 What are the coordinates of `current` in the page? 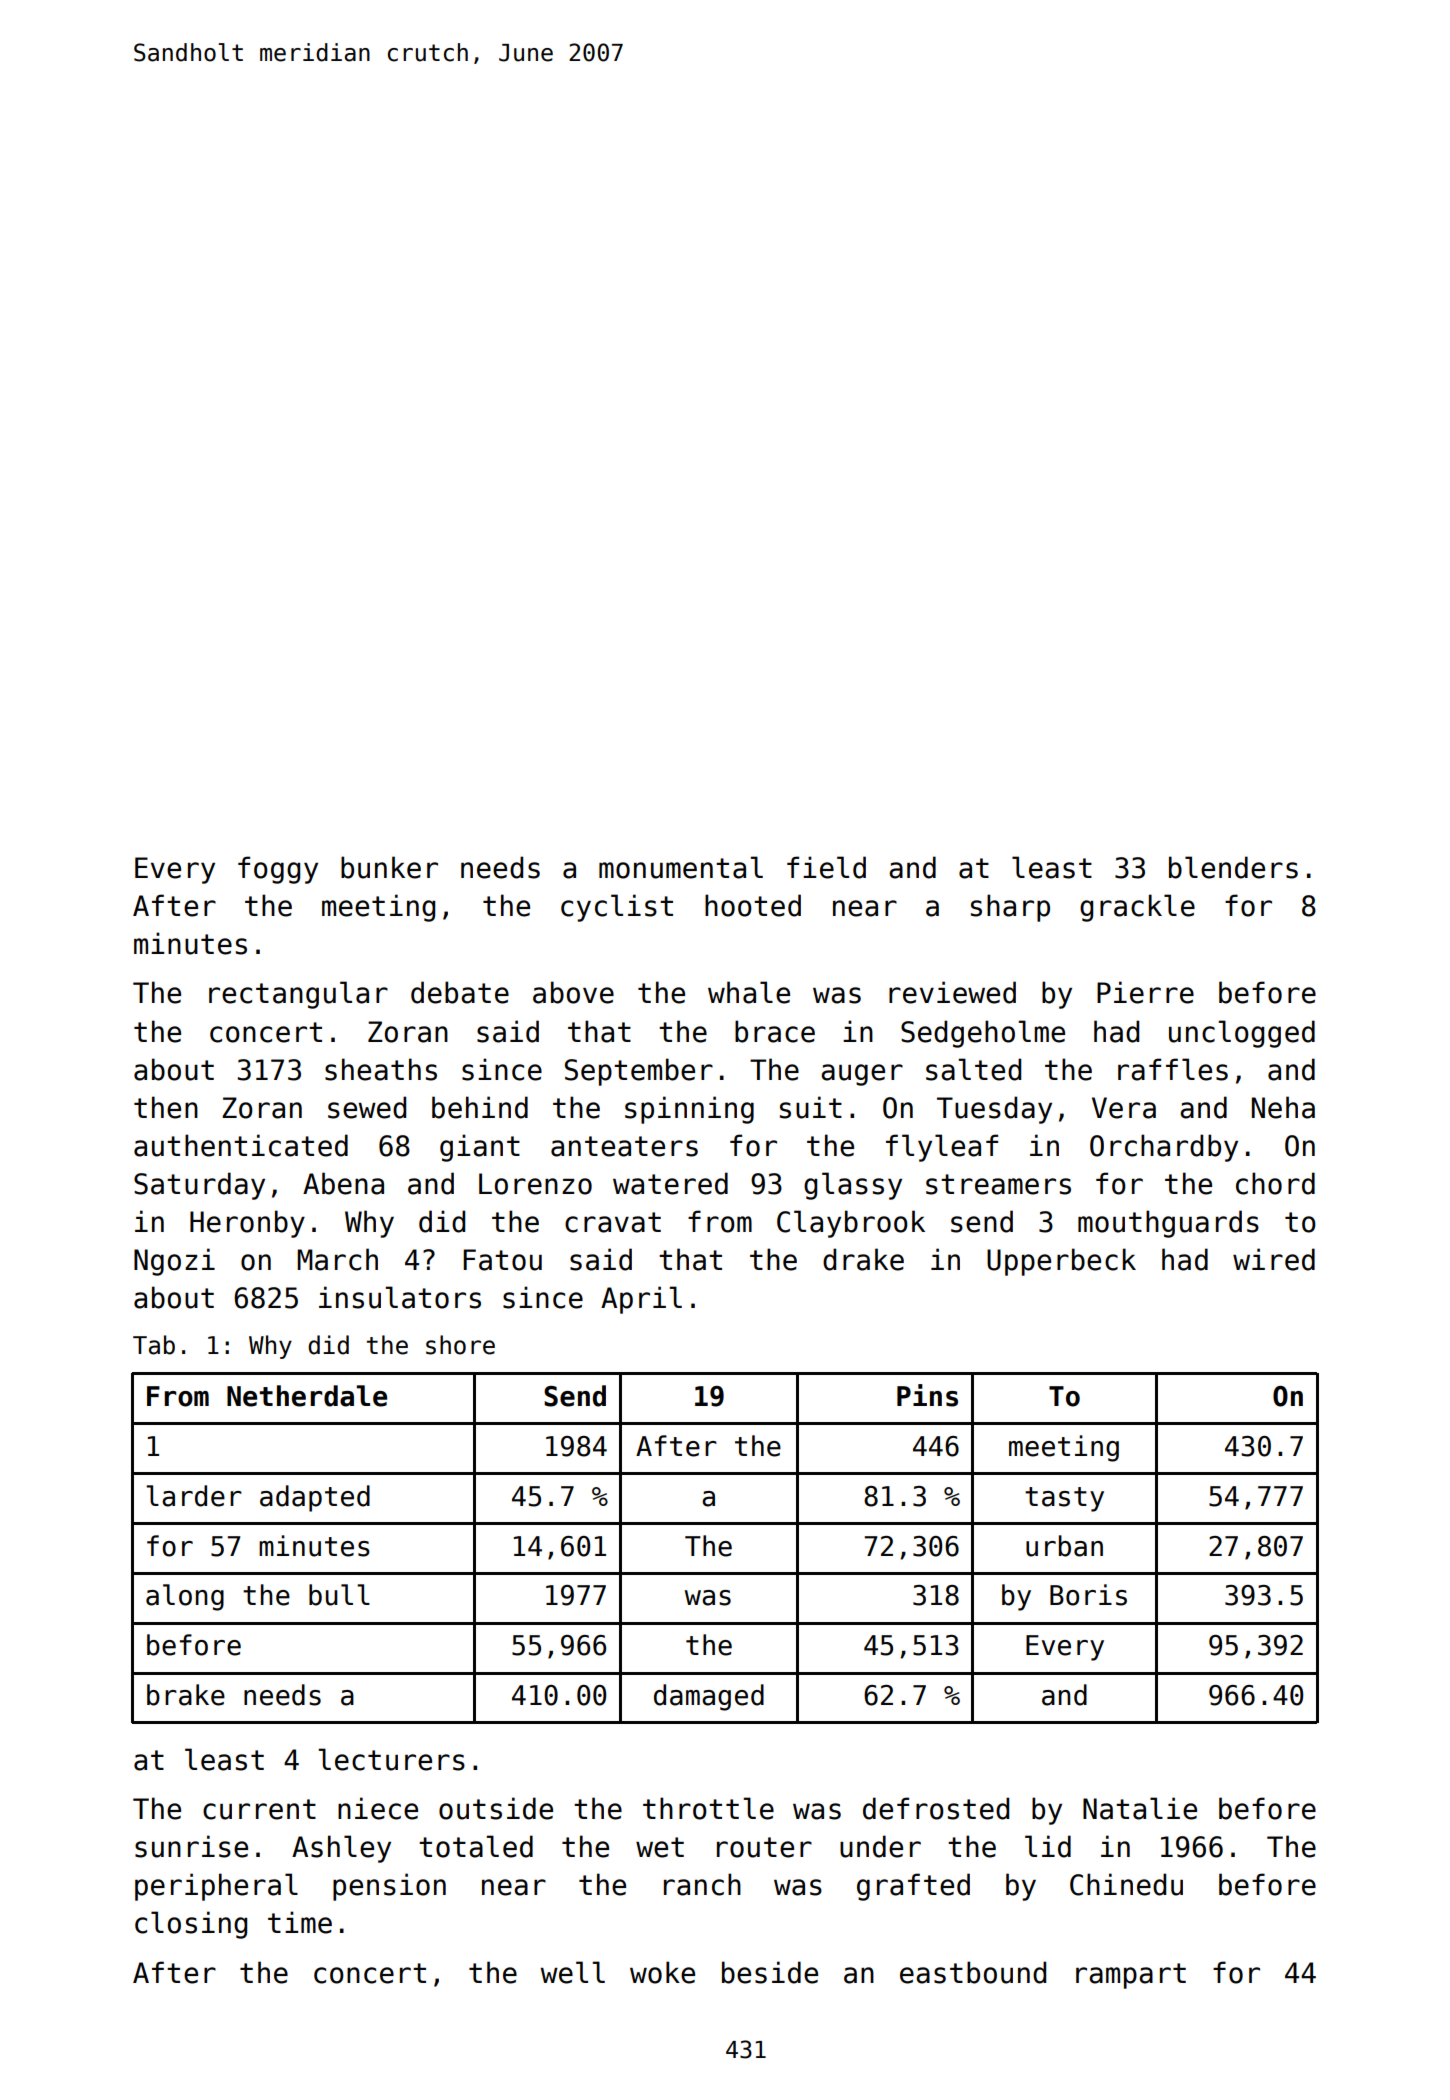 It's located at (259, 1809).
